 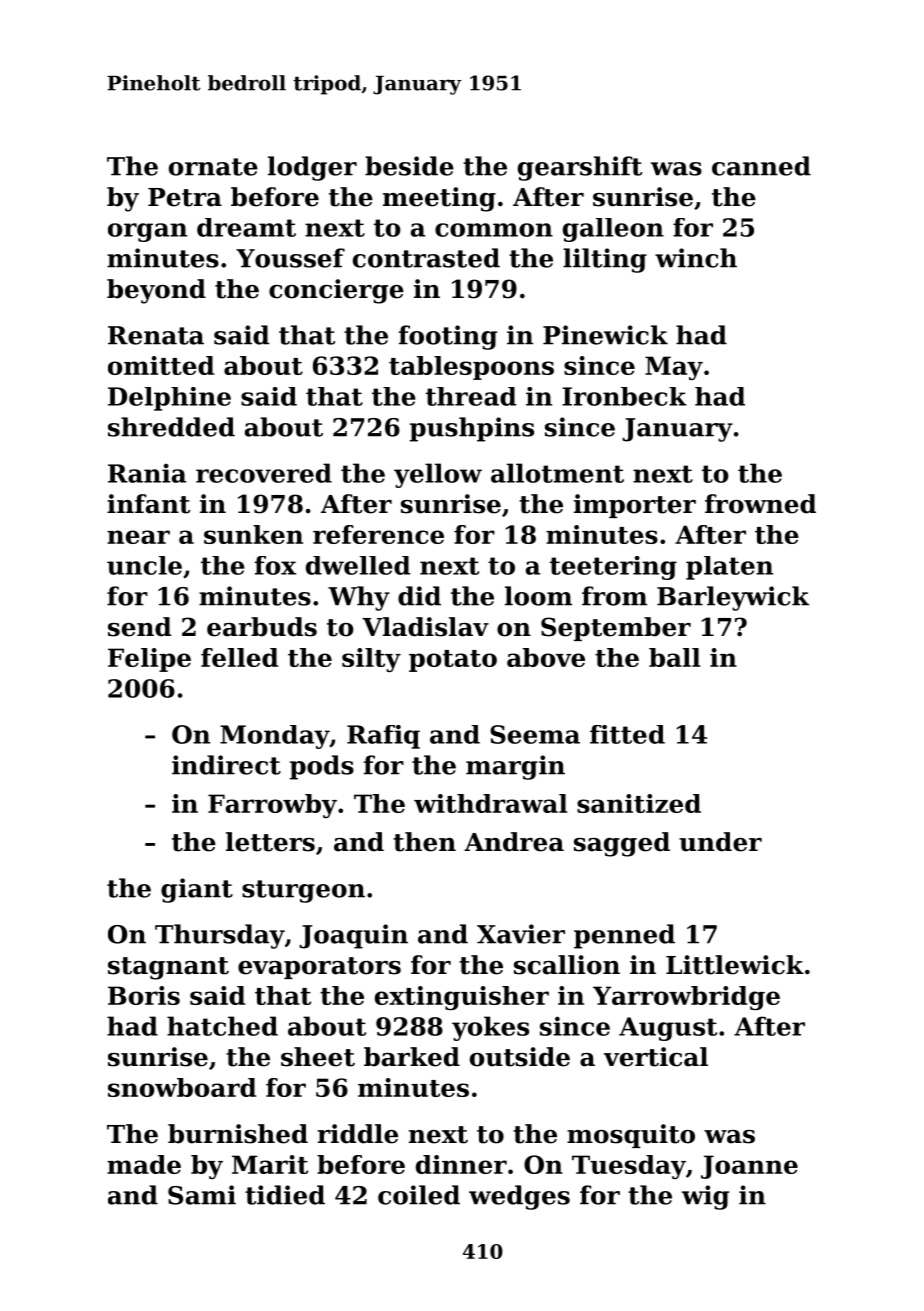 What do you see at coordinates (371, 660) in the page?
I see `silty` at bounding box center [371, 660].
